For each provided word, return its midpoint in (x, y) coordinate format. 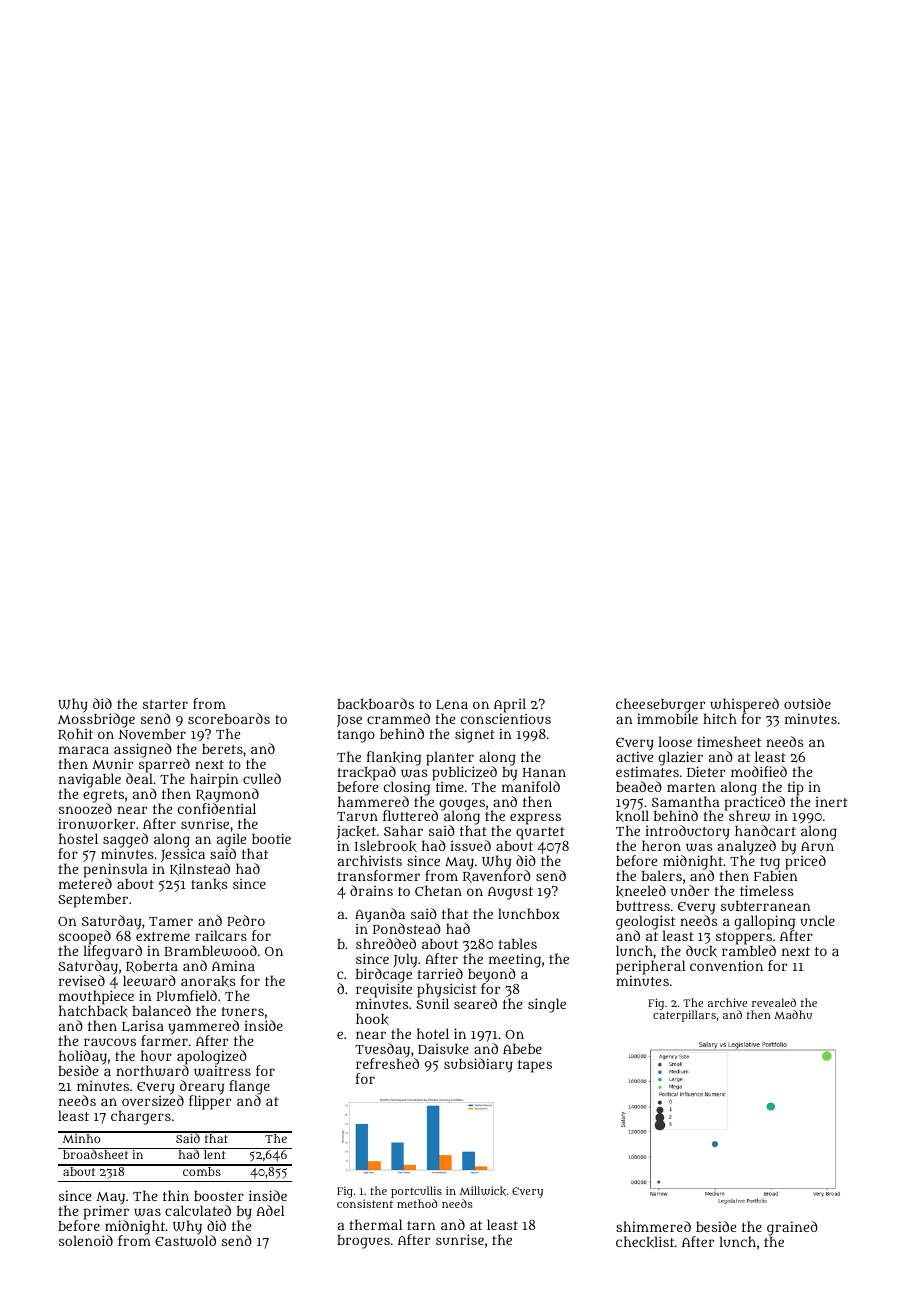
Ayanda (380, 915)
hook (372, 1019)
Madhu (793, 1014)
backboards (375, 704)
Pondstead (407, 928)
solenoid (86, 1240)
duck (701, 951)
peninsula (116, 870)
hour (156, 1055)
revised (82, 980)
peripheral (651, 968)
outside (807, 703)
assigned (143, 750)
